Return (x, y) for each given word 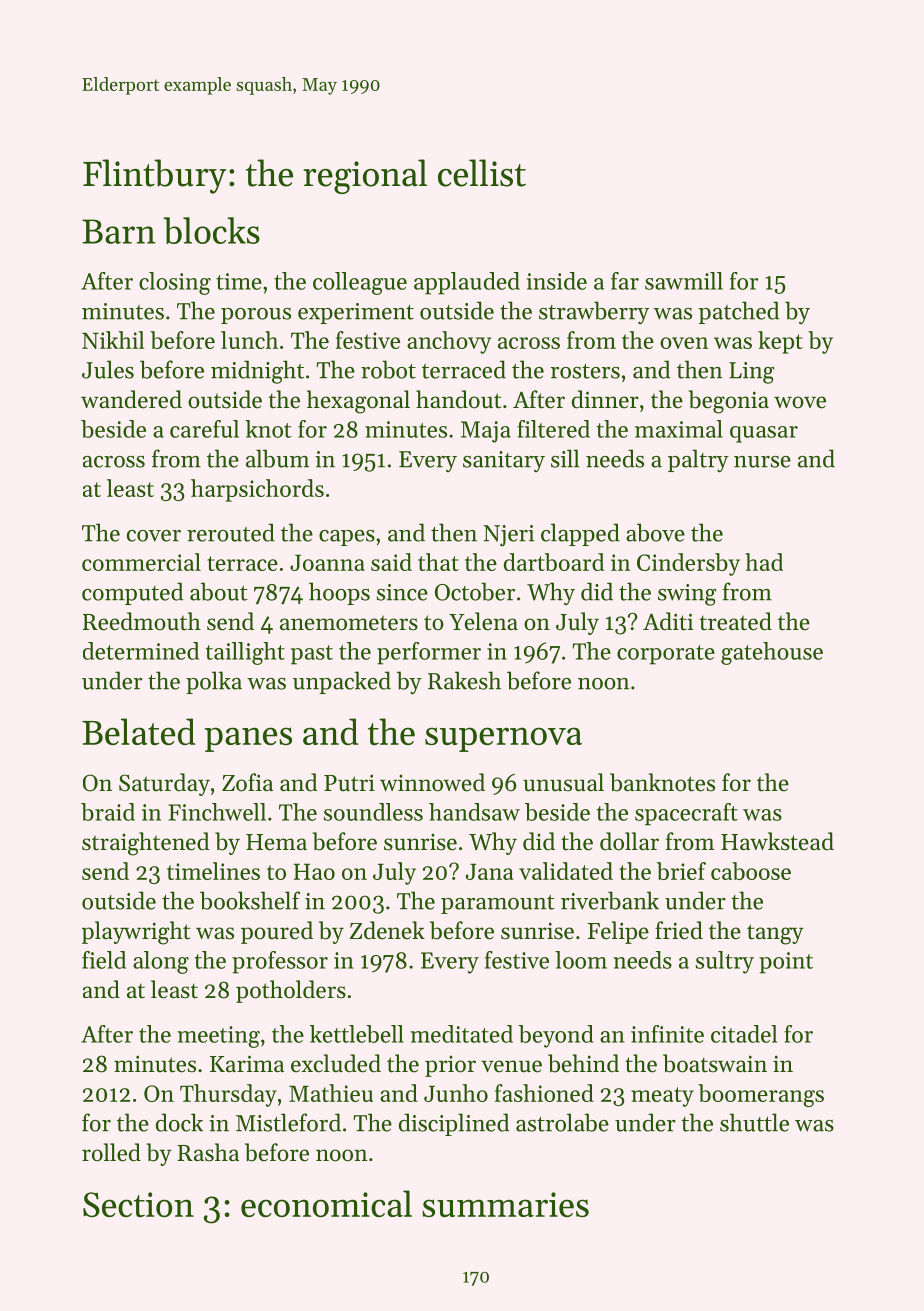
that (438, 562)
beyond (556, 1036)
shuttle (754, 1122)
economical (326, 1203)
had (764, 562)
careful (204, 429)
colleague (360, 283)
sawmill (684, 281)
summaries (505, 1204)
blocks (211, 230)
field (104, 960)
